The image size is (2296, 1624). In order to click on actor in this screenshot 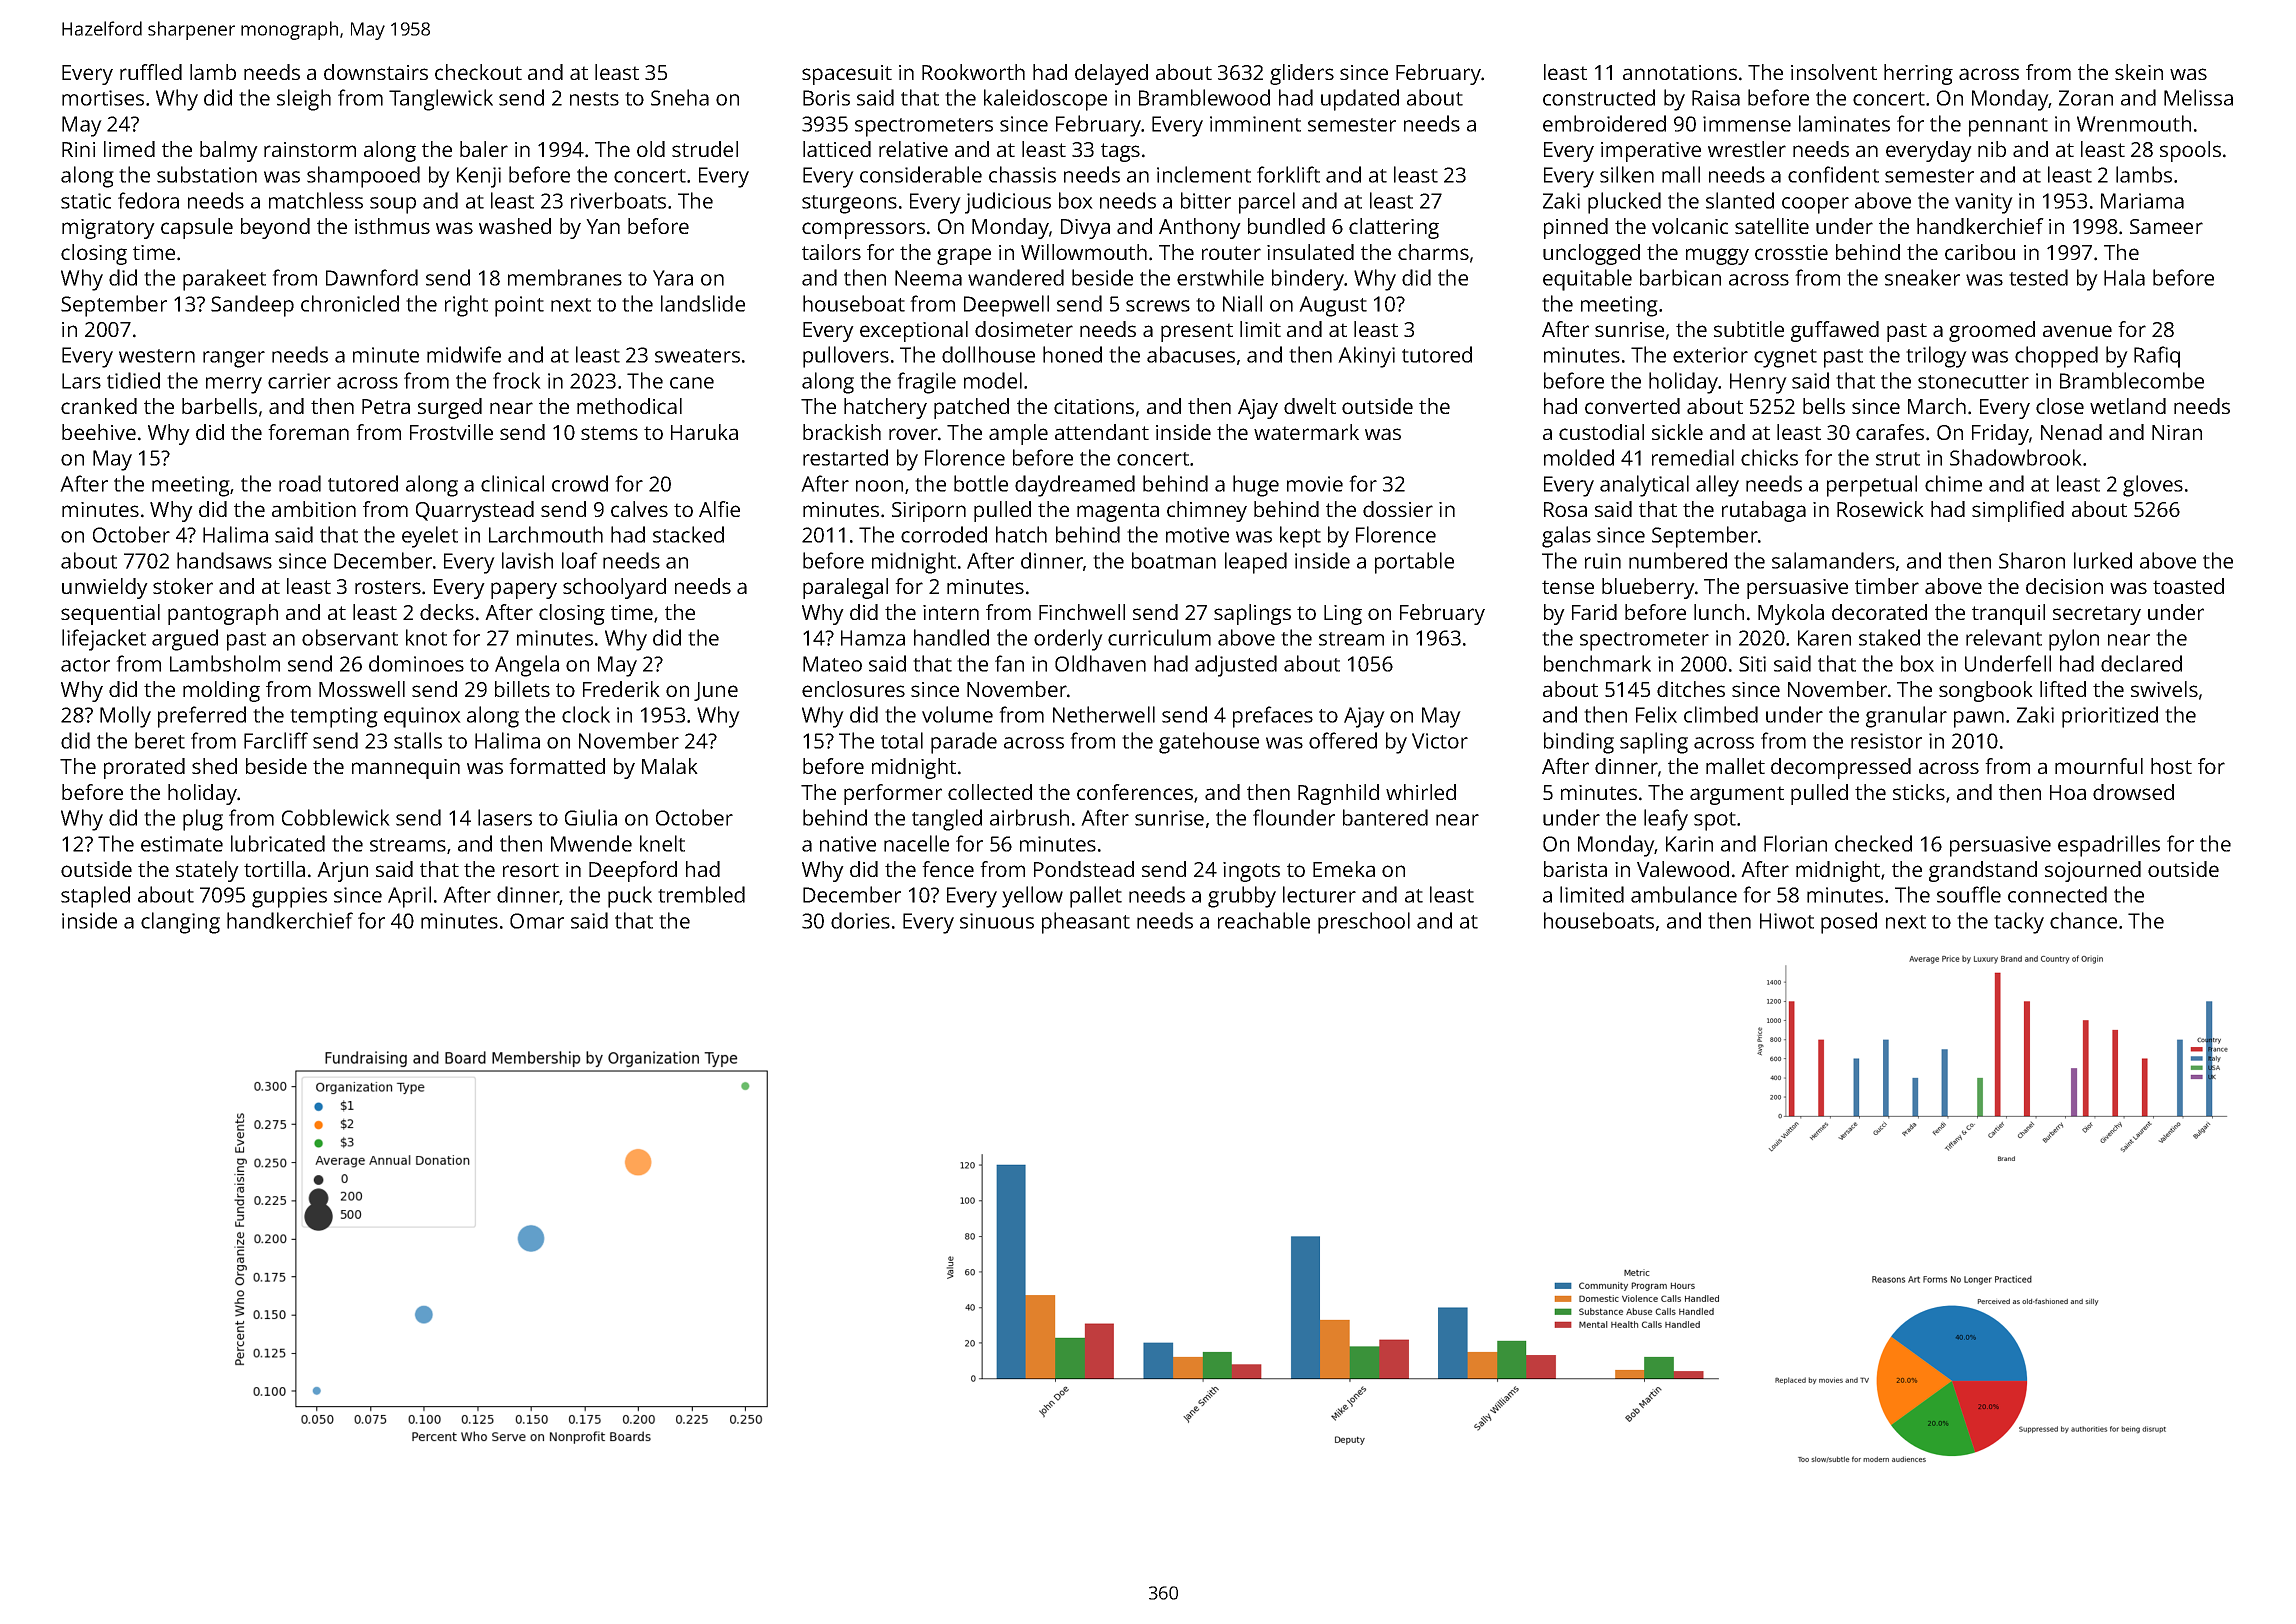, I will do `click(85, 665)`.
